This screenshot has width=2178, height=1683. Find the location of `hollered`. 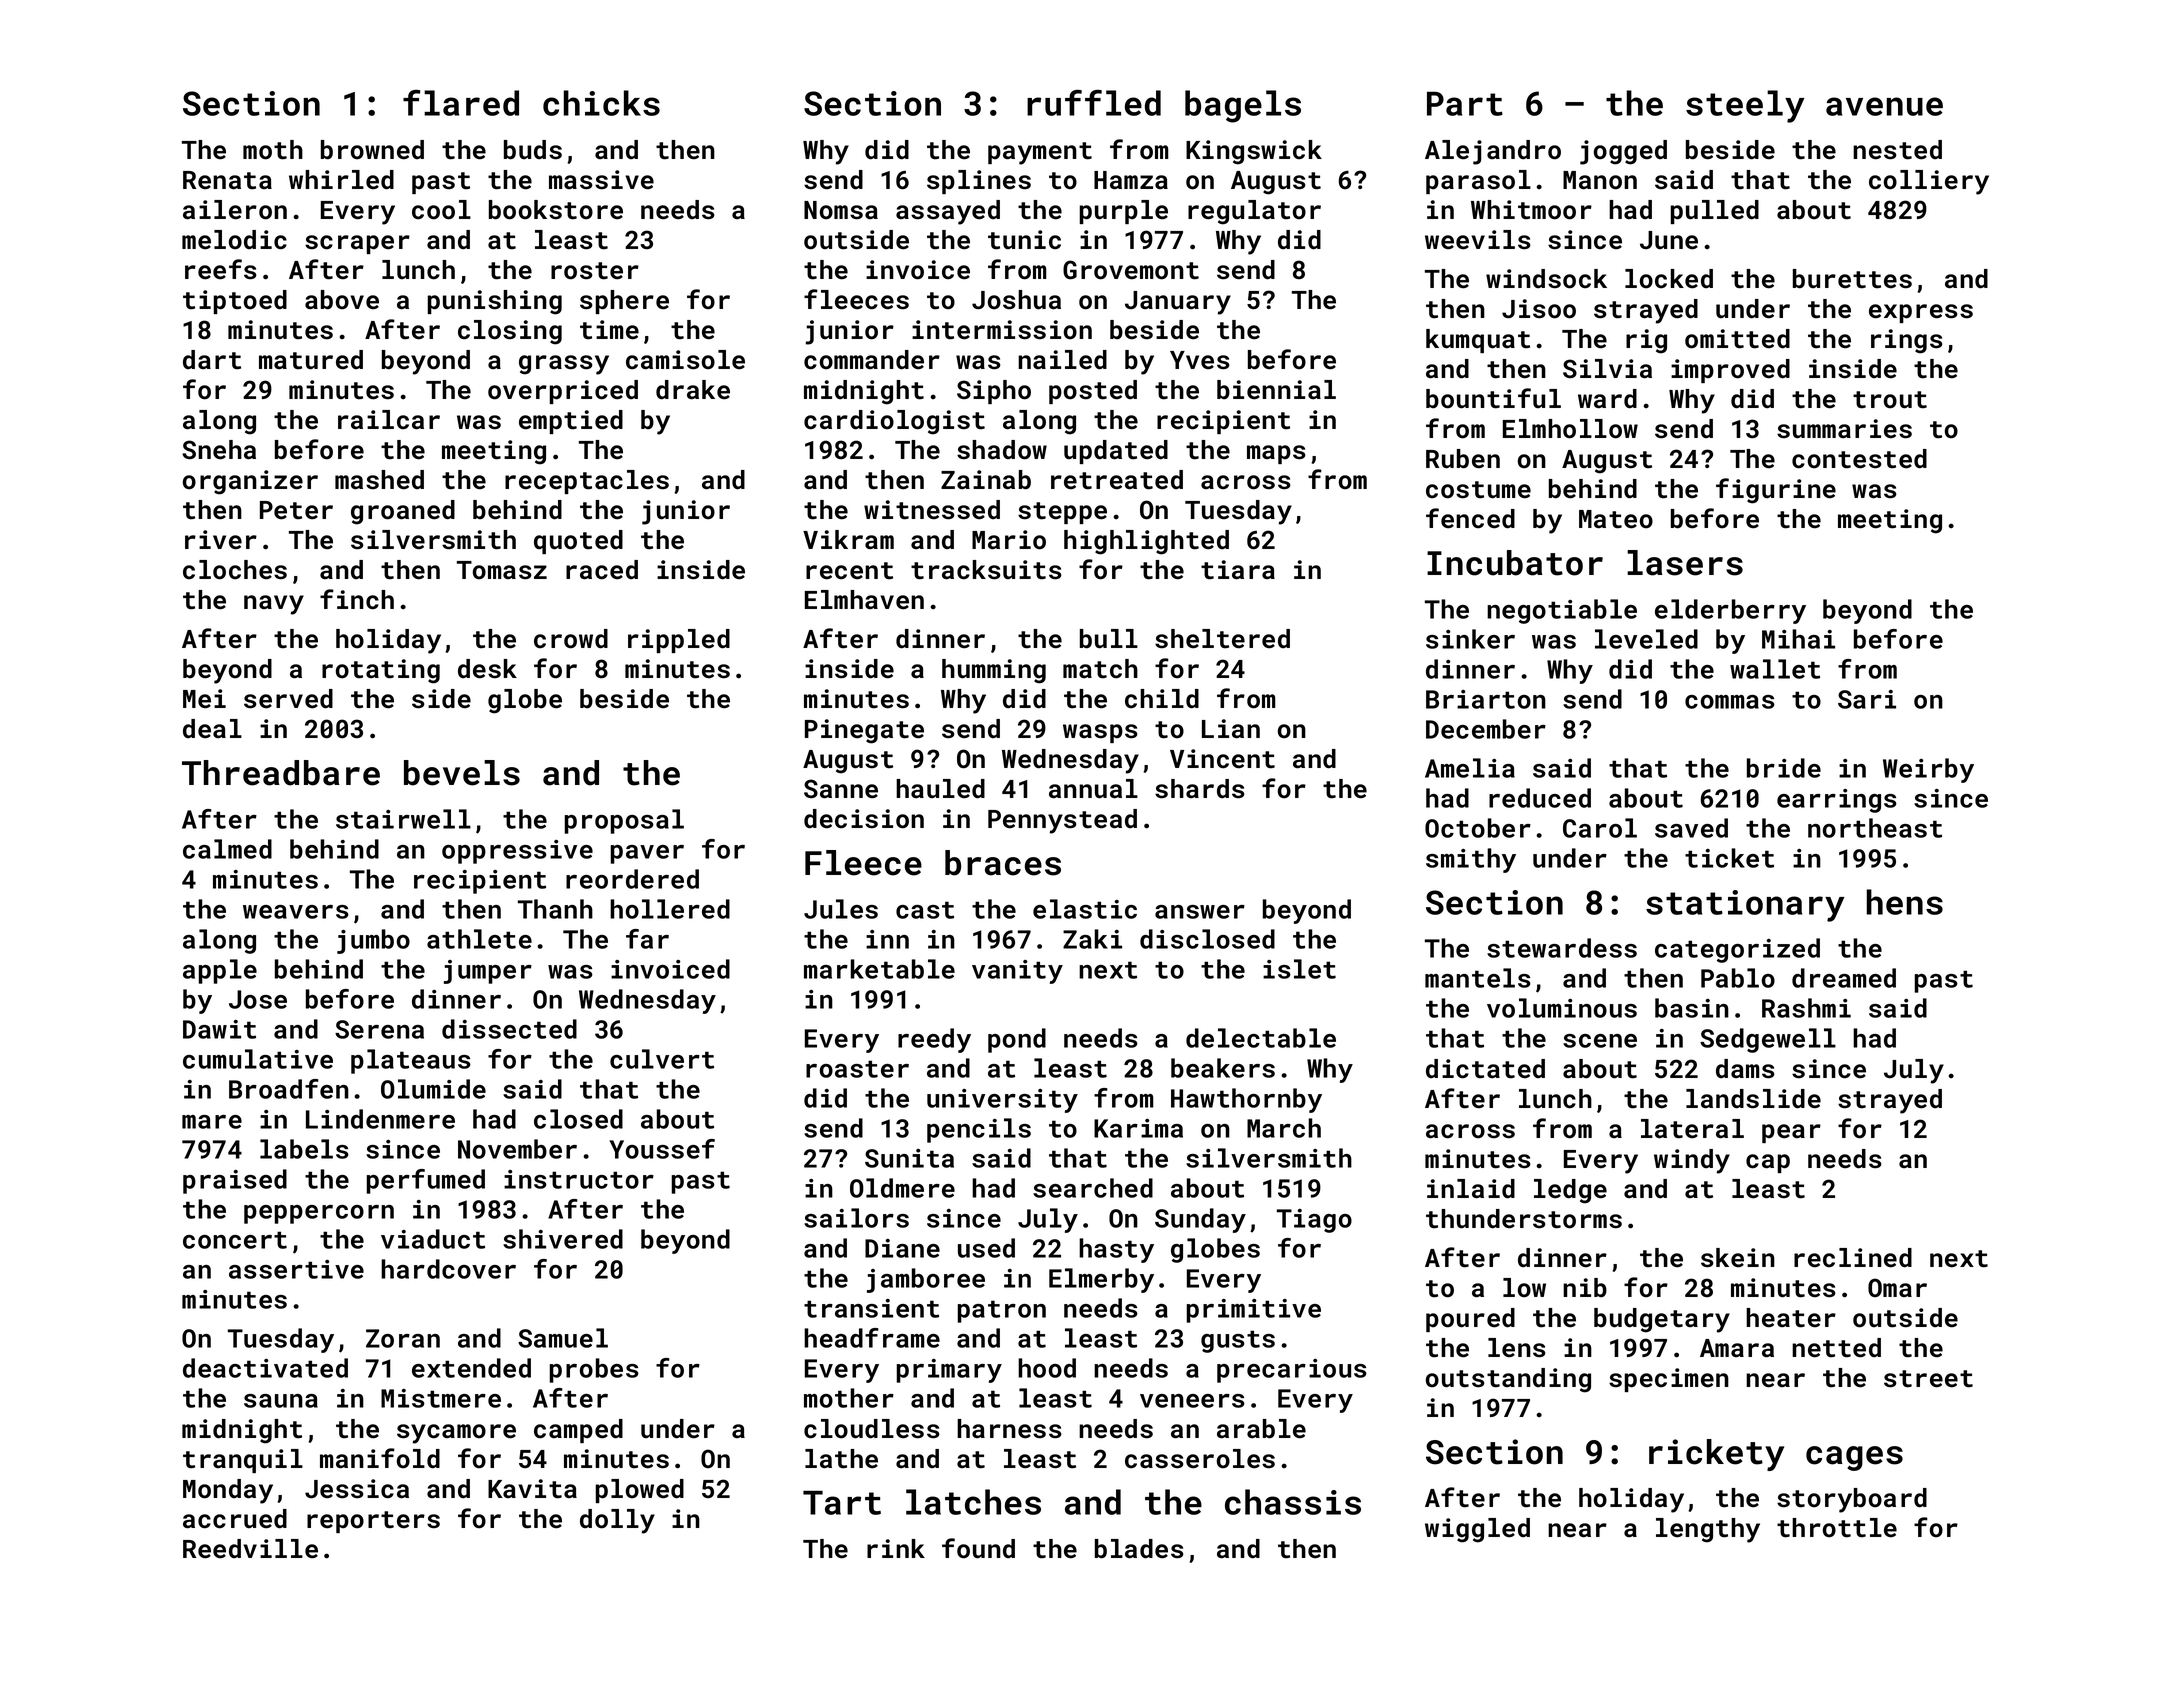

hollered is located at coordinates (670, 909).
